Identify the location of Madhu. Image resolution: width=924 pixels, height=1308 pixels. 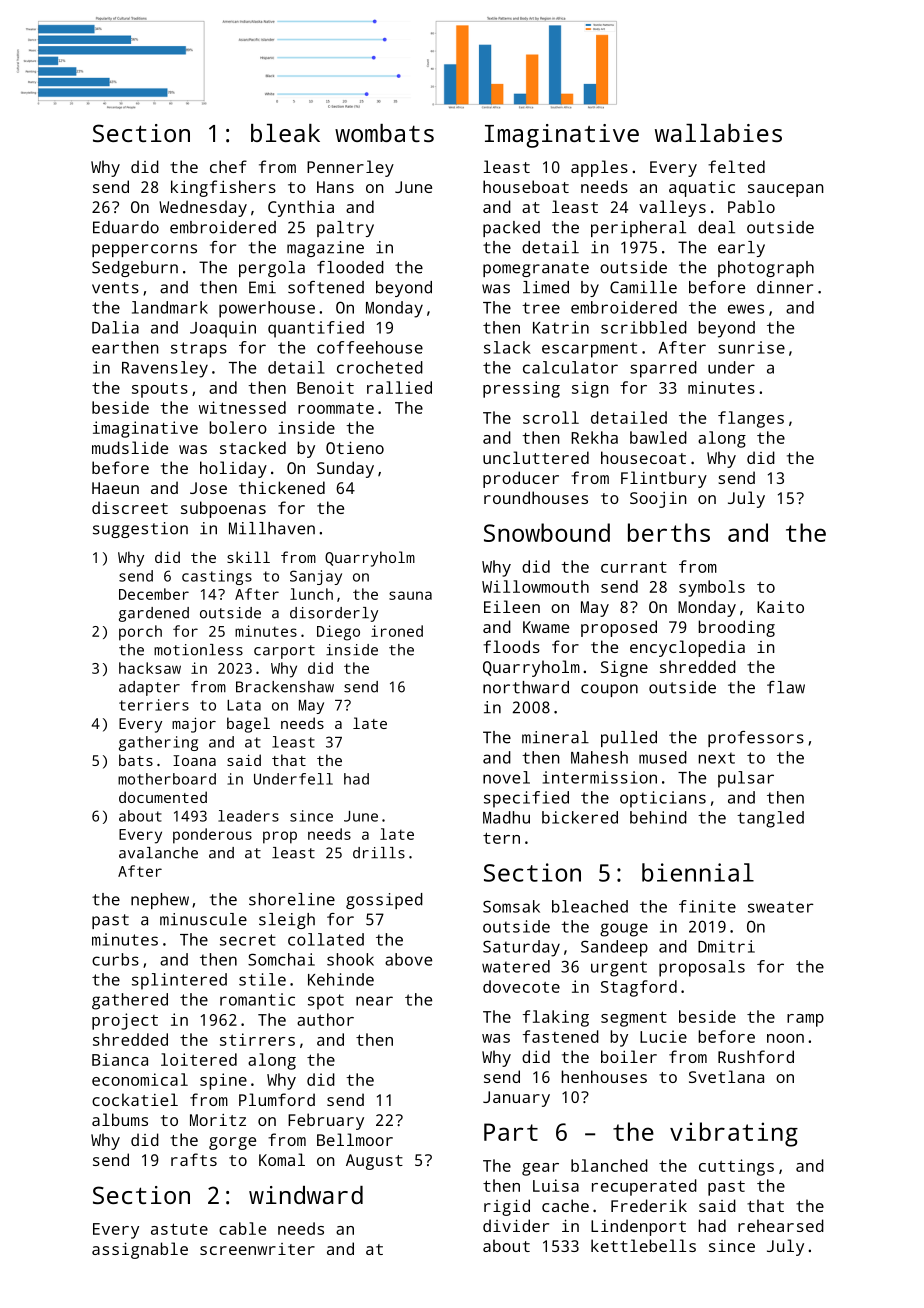
(506, 817).
